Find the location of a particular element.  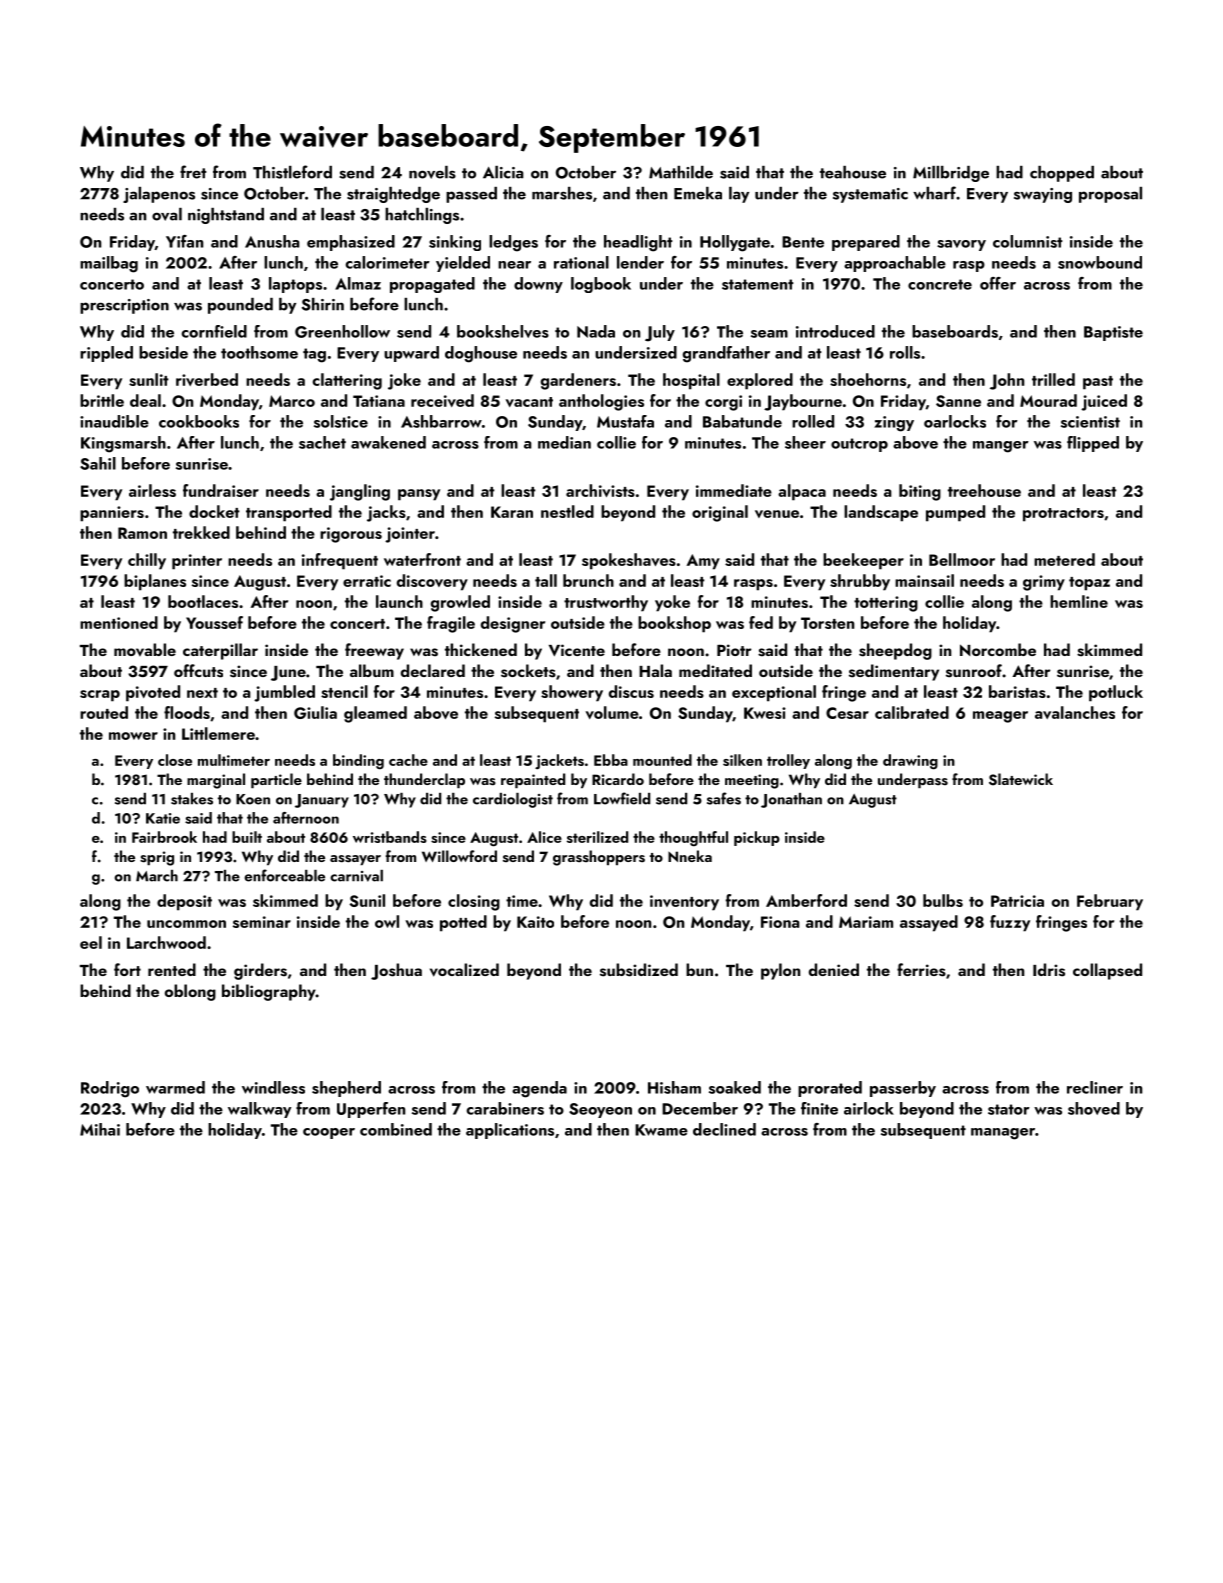

juiced is located at coordinates (1104, 402).
